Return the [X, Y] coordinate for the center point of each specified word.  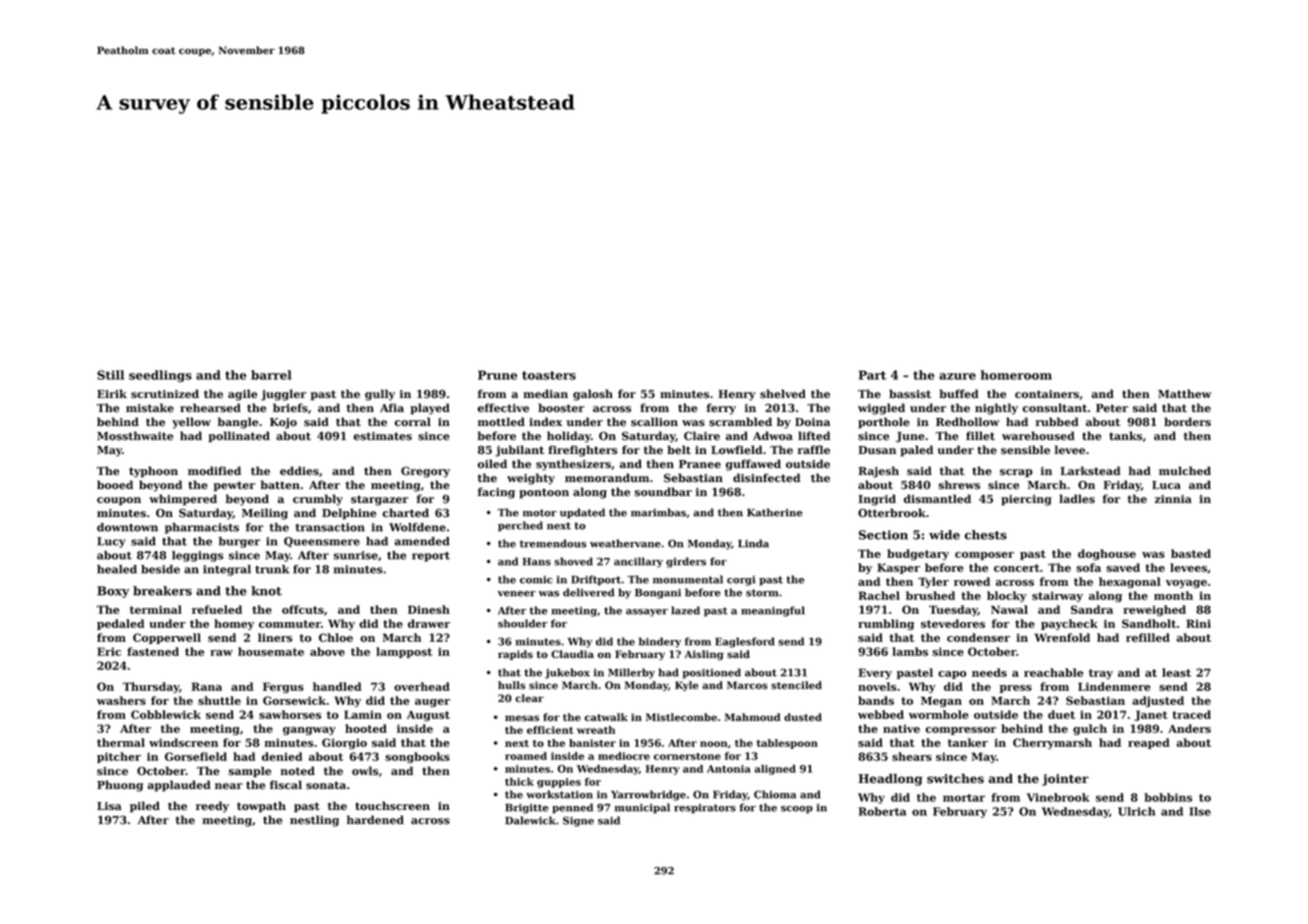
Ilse [1200, 811]
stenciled [796, 685]
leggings [197, 556]
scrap [1016, 473]
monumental [688, 579]
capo [952, 675]
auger [432, 703]
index [545, 422]
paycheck [1069, 624]
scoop [797, 810]
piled [145, 807]
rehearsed [210, 408]
